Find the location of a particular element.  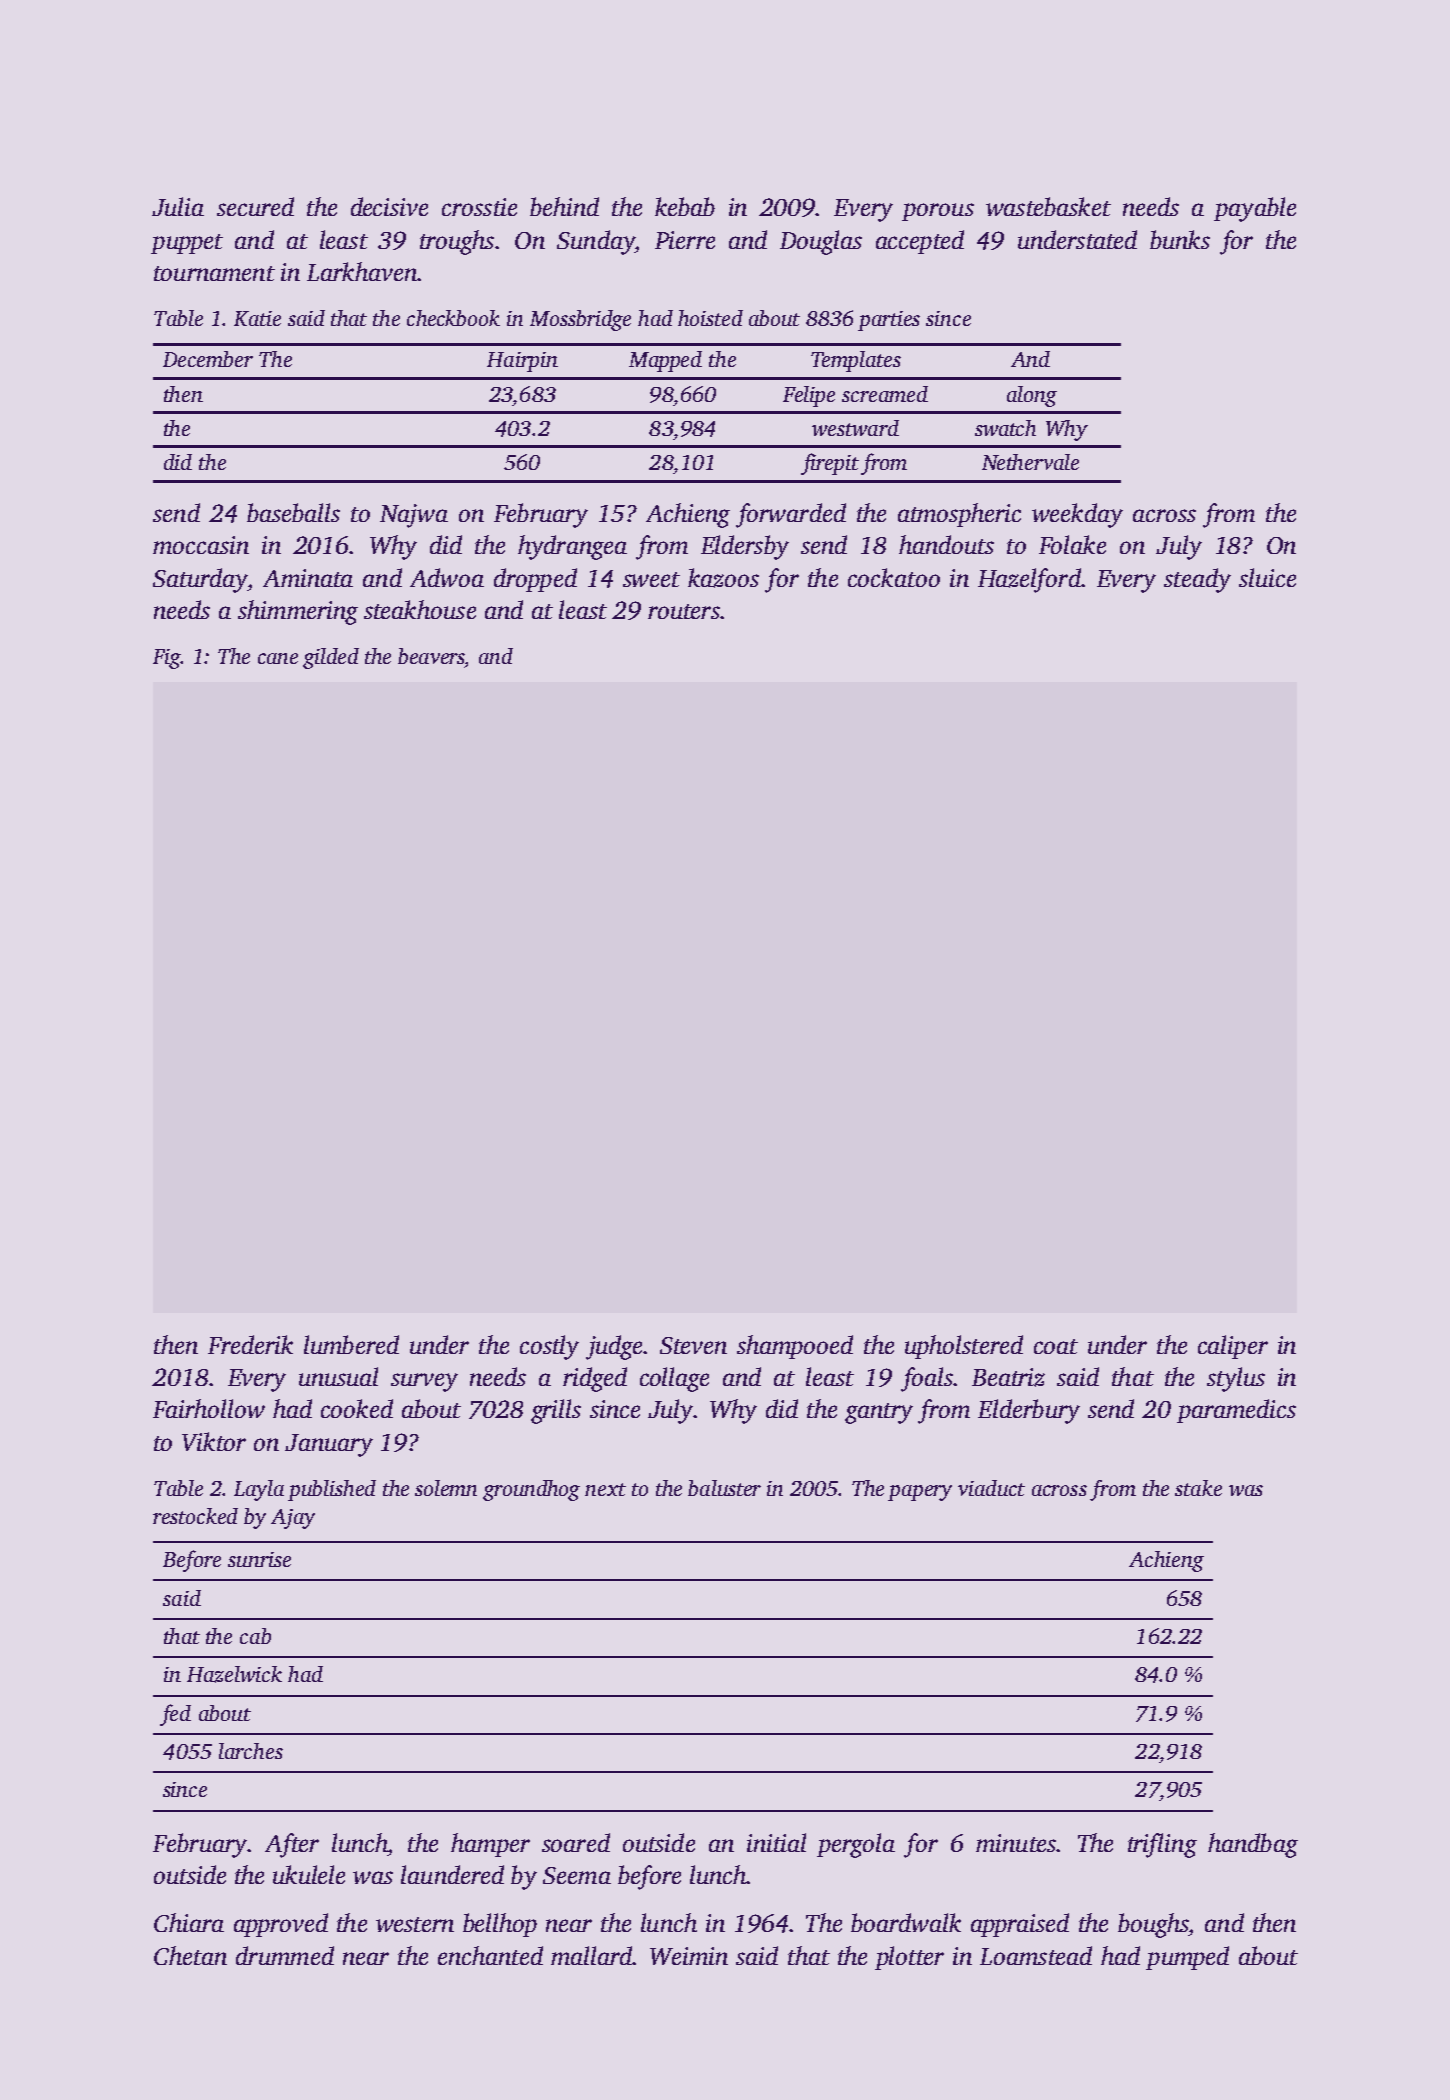

shampooed is located at coordinates (795, 1347).
